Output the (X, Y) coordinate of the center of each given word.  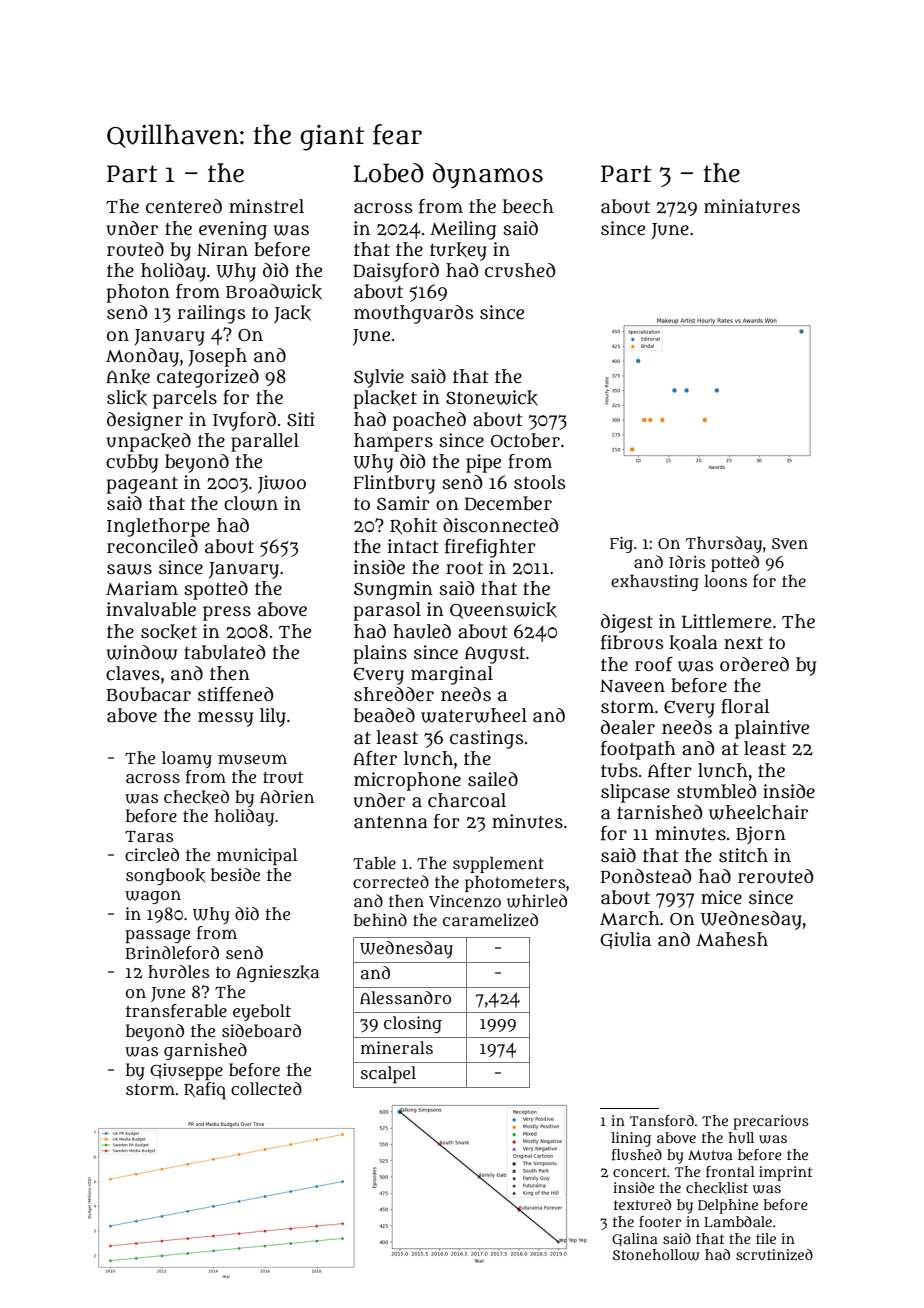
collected (266, 1088)
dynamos (488, 175)
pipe (483, 463)
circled (152, 854)
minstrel (266, 206)
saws (129, 569)
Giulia (625, 940)
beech (528, 206)
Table (374, 862)
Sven (790, 543)
